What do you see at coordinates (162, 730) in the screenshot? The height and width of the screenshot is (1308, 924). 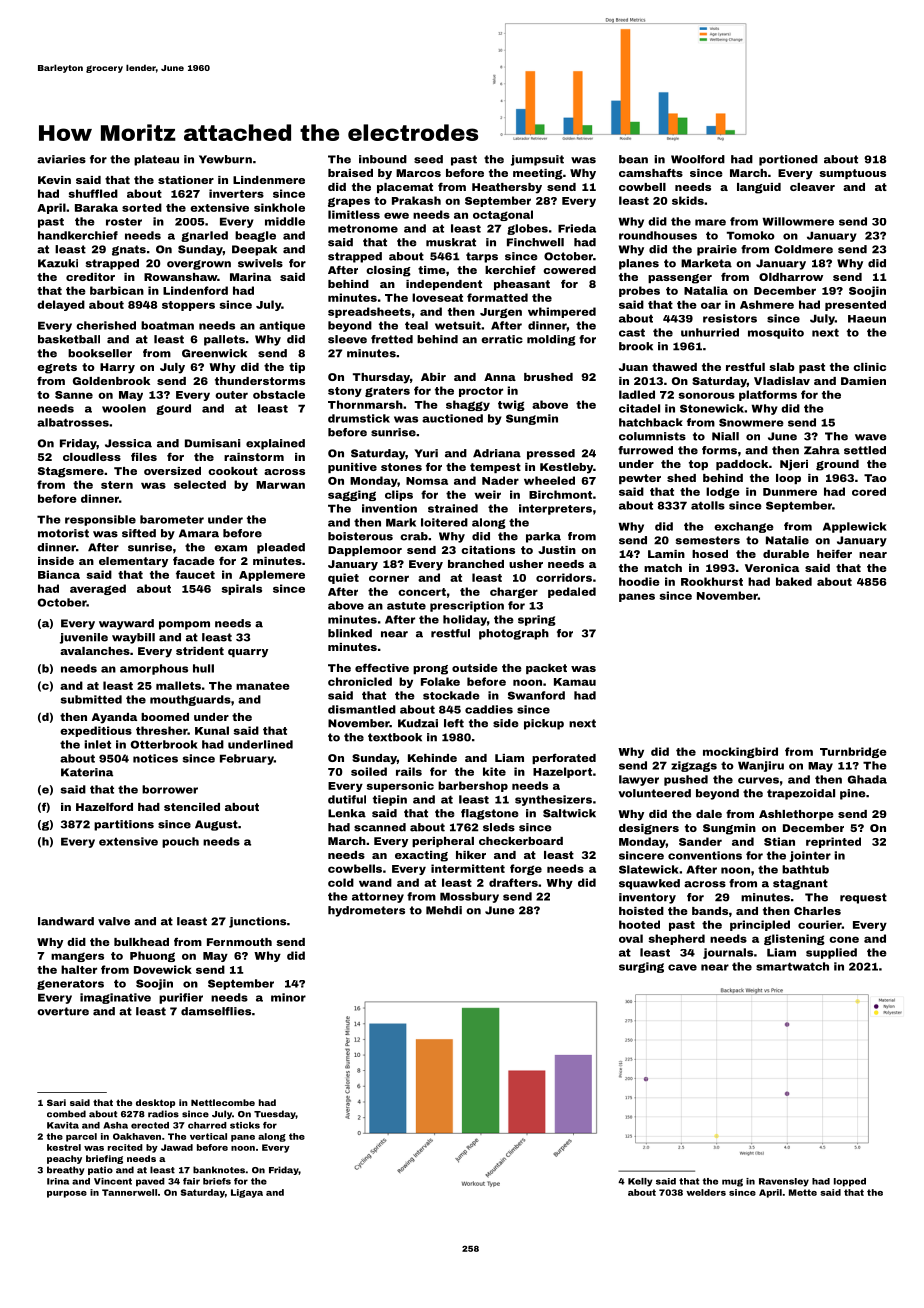 I see `thresher` at bounding box center [162, 730].
